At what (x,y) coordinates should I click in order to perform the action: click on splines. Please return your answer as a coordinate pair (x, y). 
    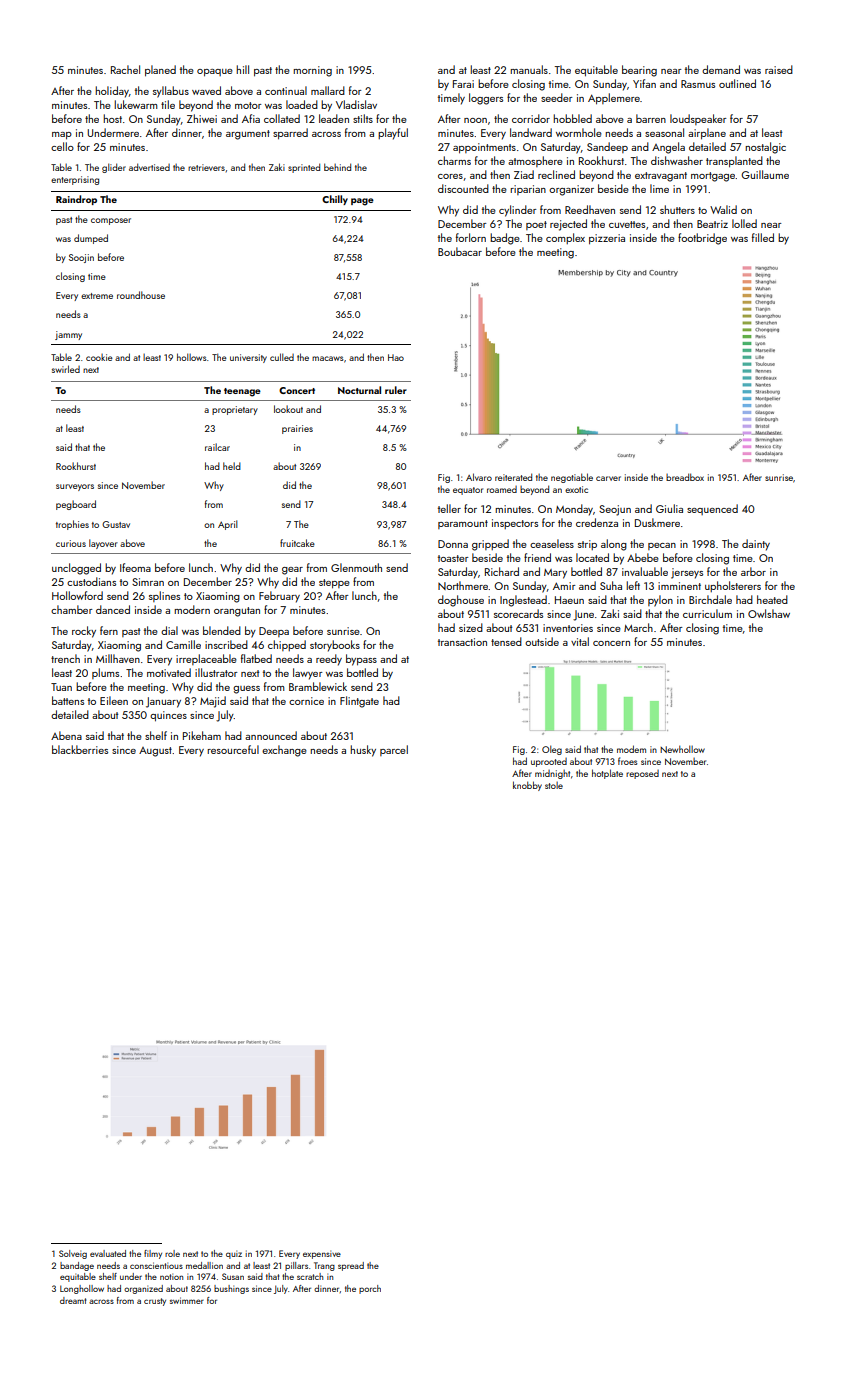
    Looking at the image, I should click on (164, 596).
